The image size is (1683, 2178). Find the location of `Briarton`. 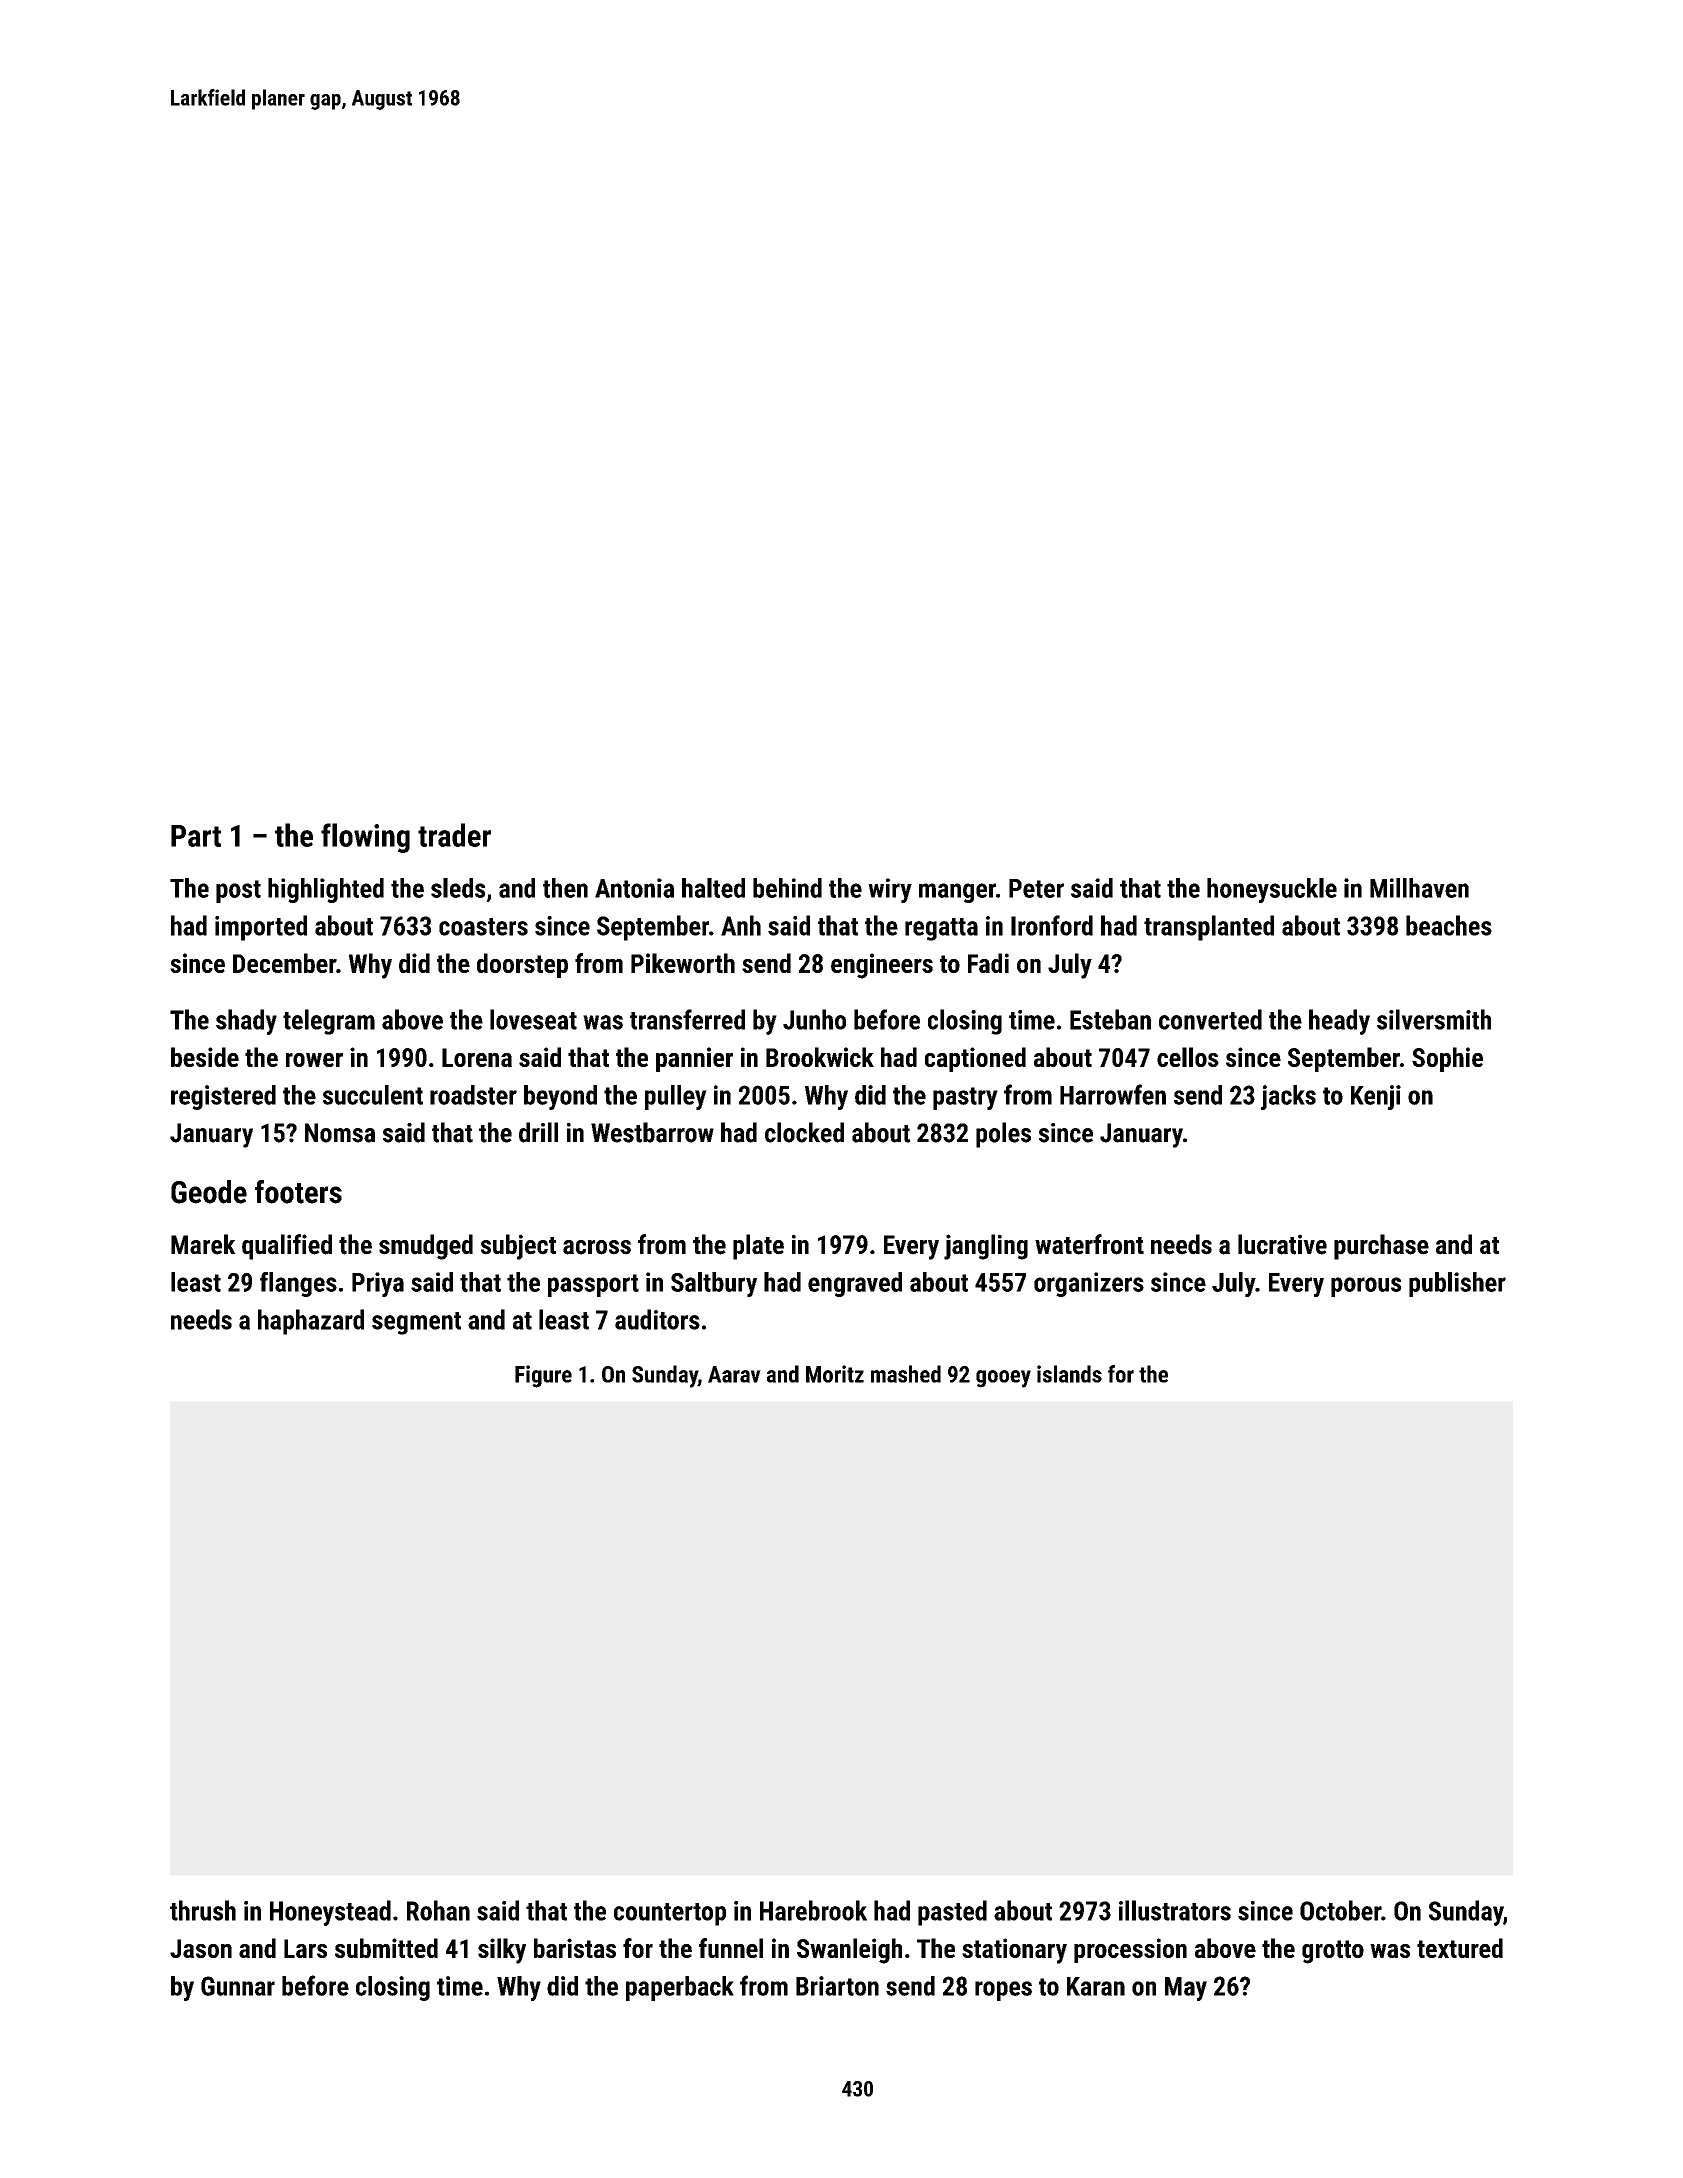

Briarton is located at coordinates (837, 1986).
